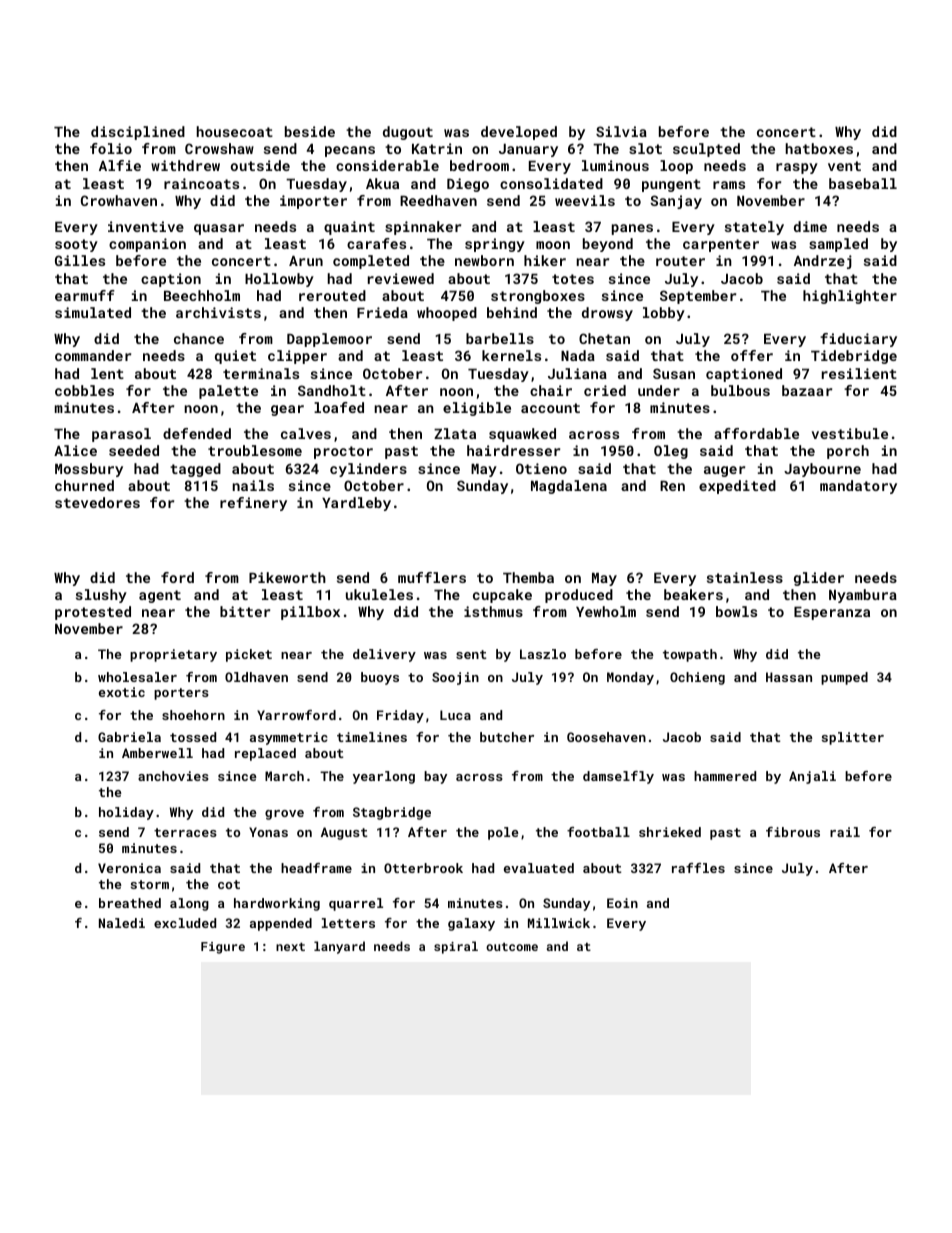 The height and width of the screenshot is (1233, 952). What do you see at coordinates (793, 832) in the screenshot?
I see `fibrous` at bounding box center [793, 832].
